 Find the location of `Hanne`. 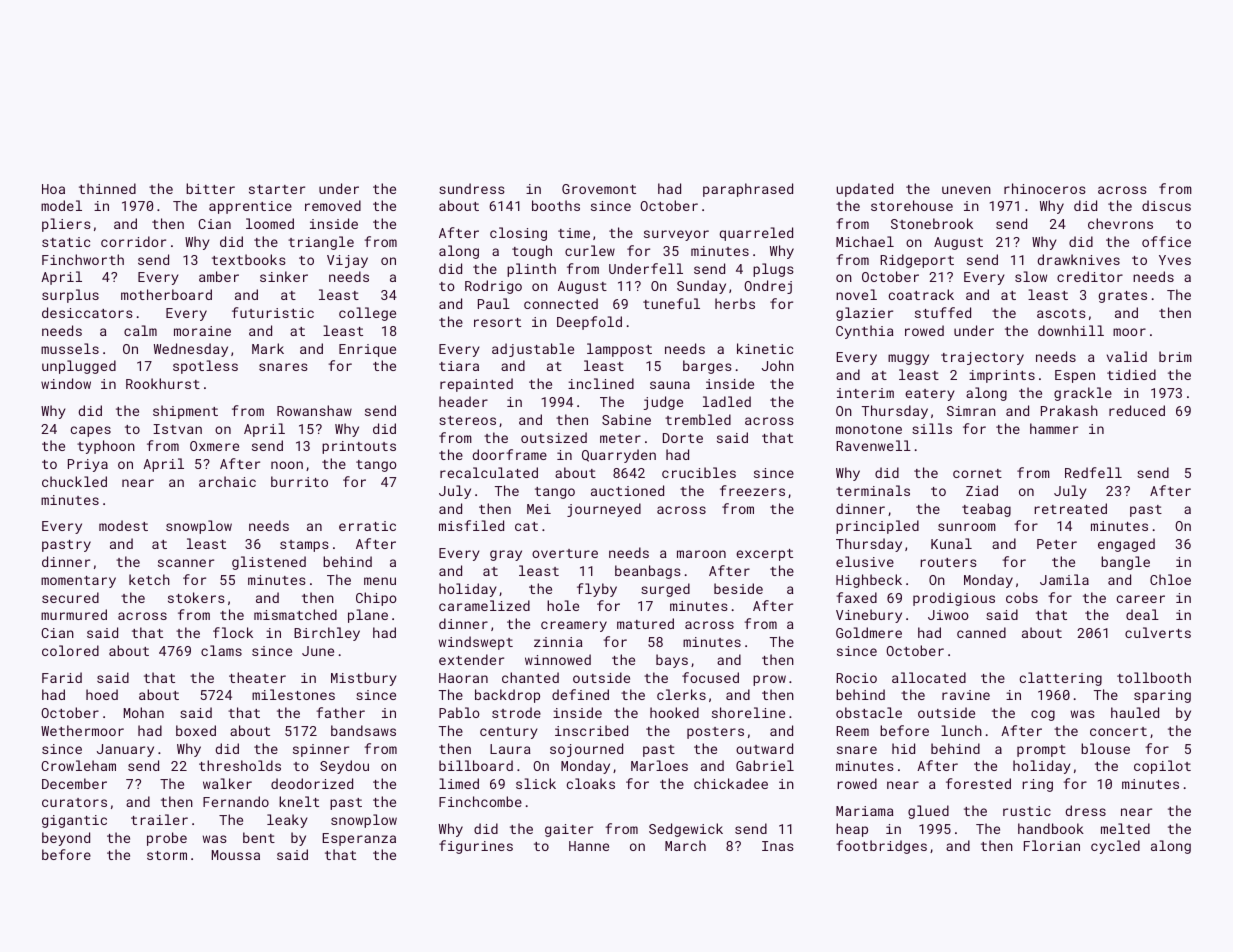

Hanne is located at coordinates (589, 846).
